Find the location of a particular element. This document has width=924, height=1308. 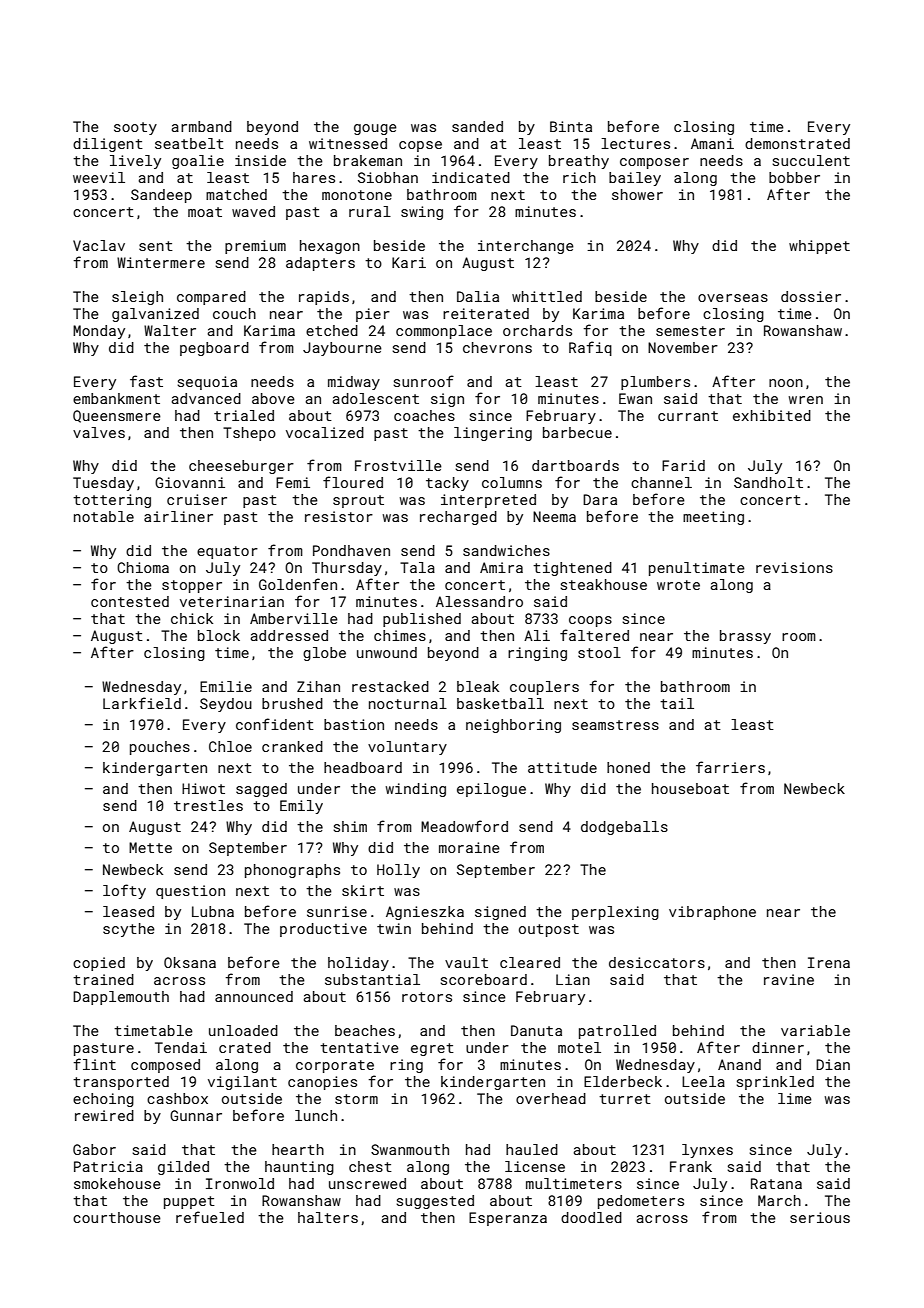

meeting is located at coordinates (713, 518).
